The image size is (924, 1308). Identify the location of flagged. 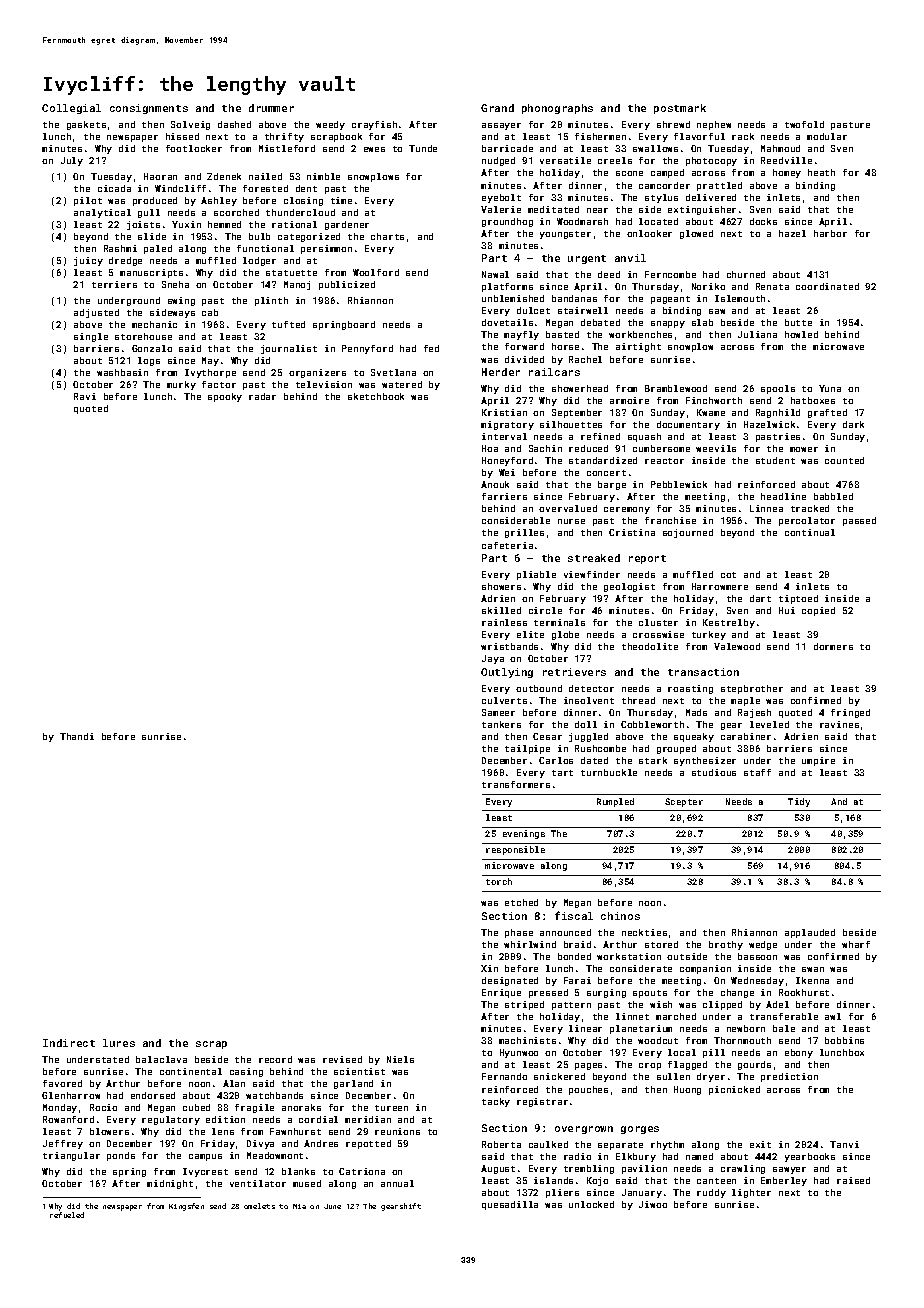
(687, 1065).
